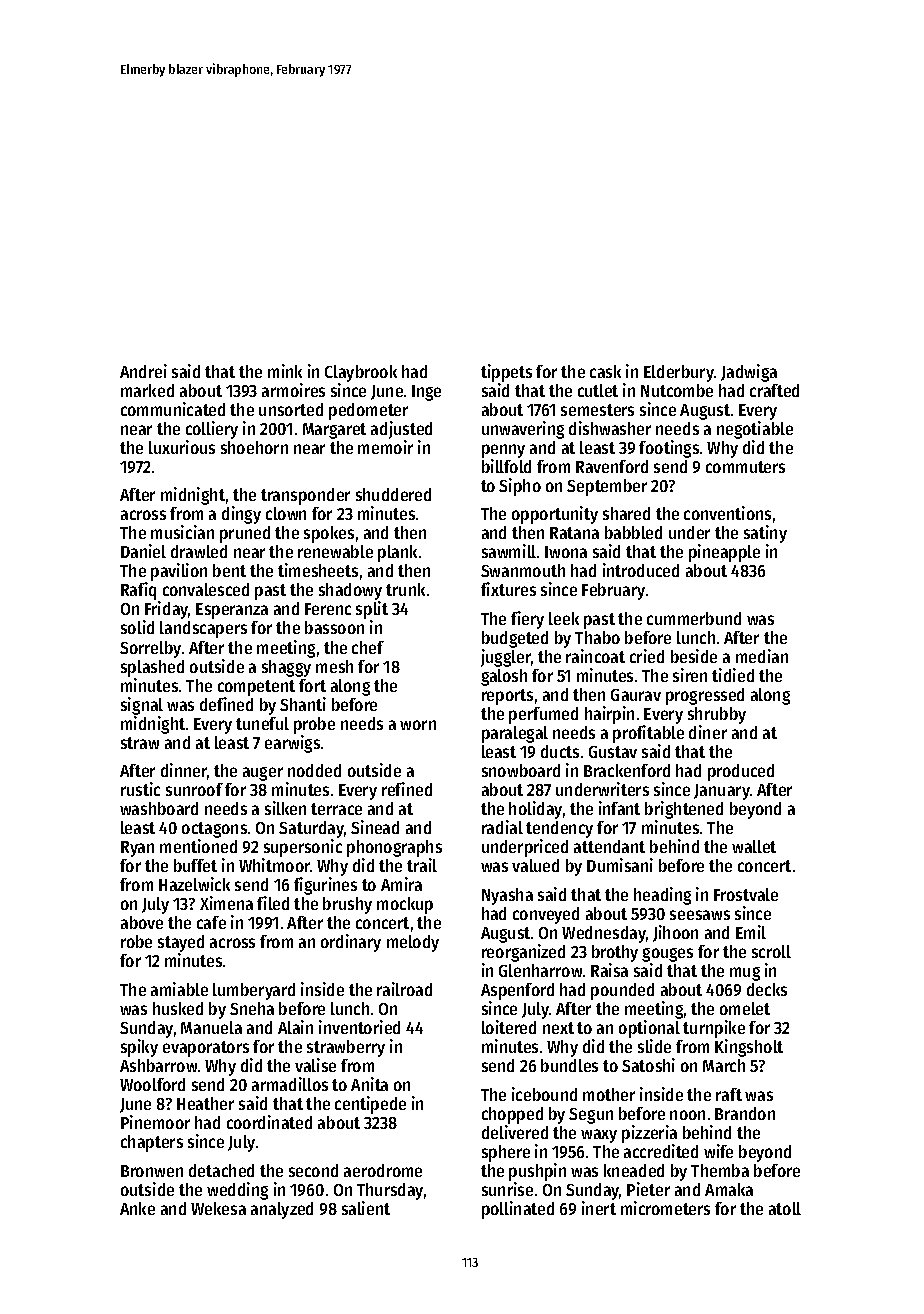  I want to click on negotiable, so click(755, 430).
